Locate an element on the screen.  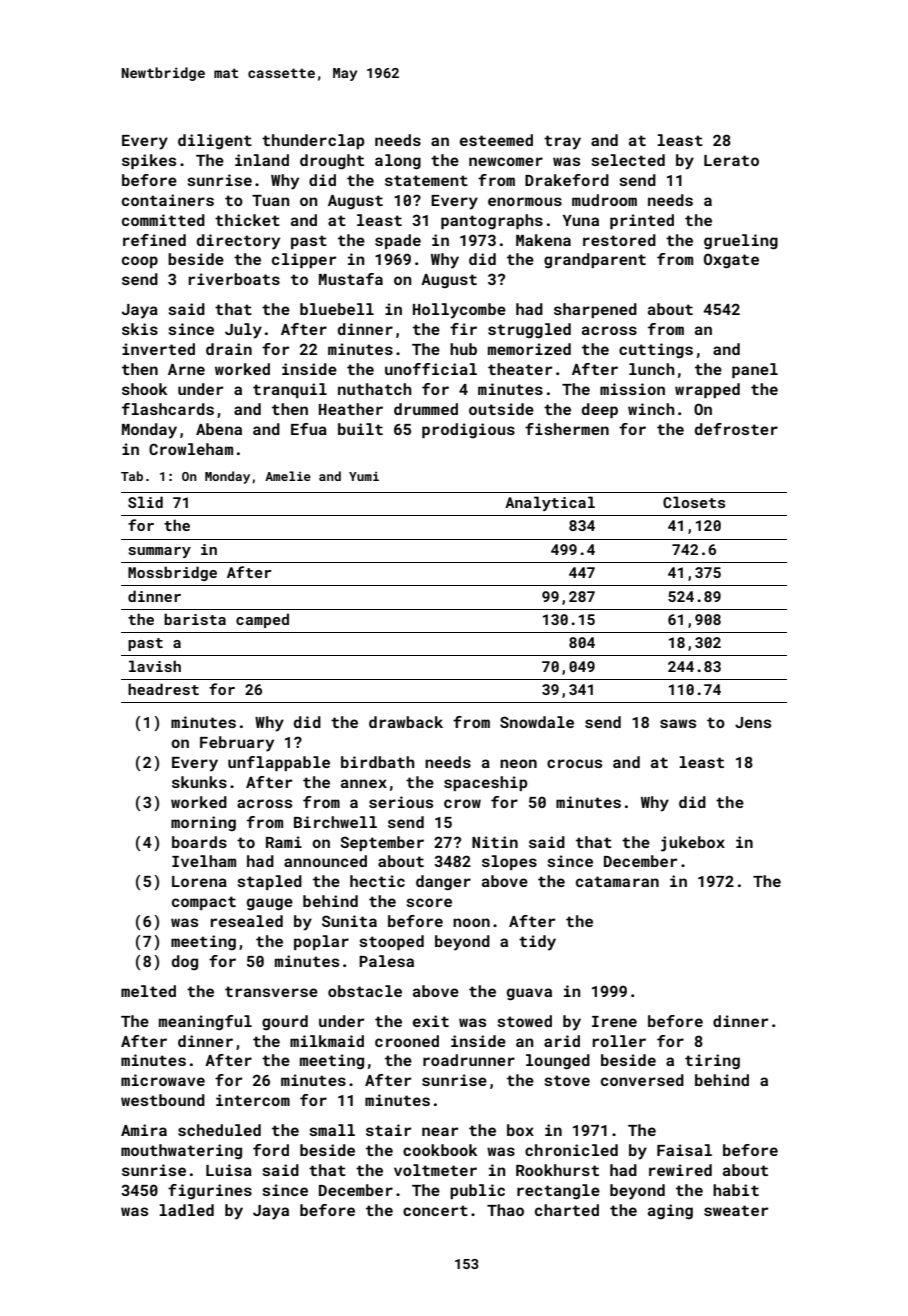
jukebox is located at coordinates (693, 844).
